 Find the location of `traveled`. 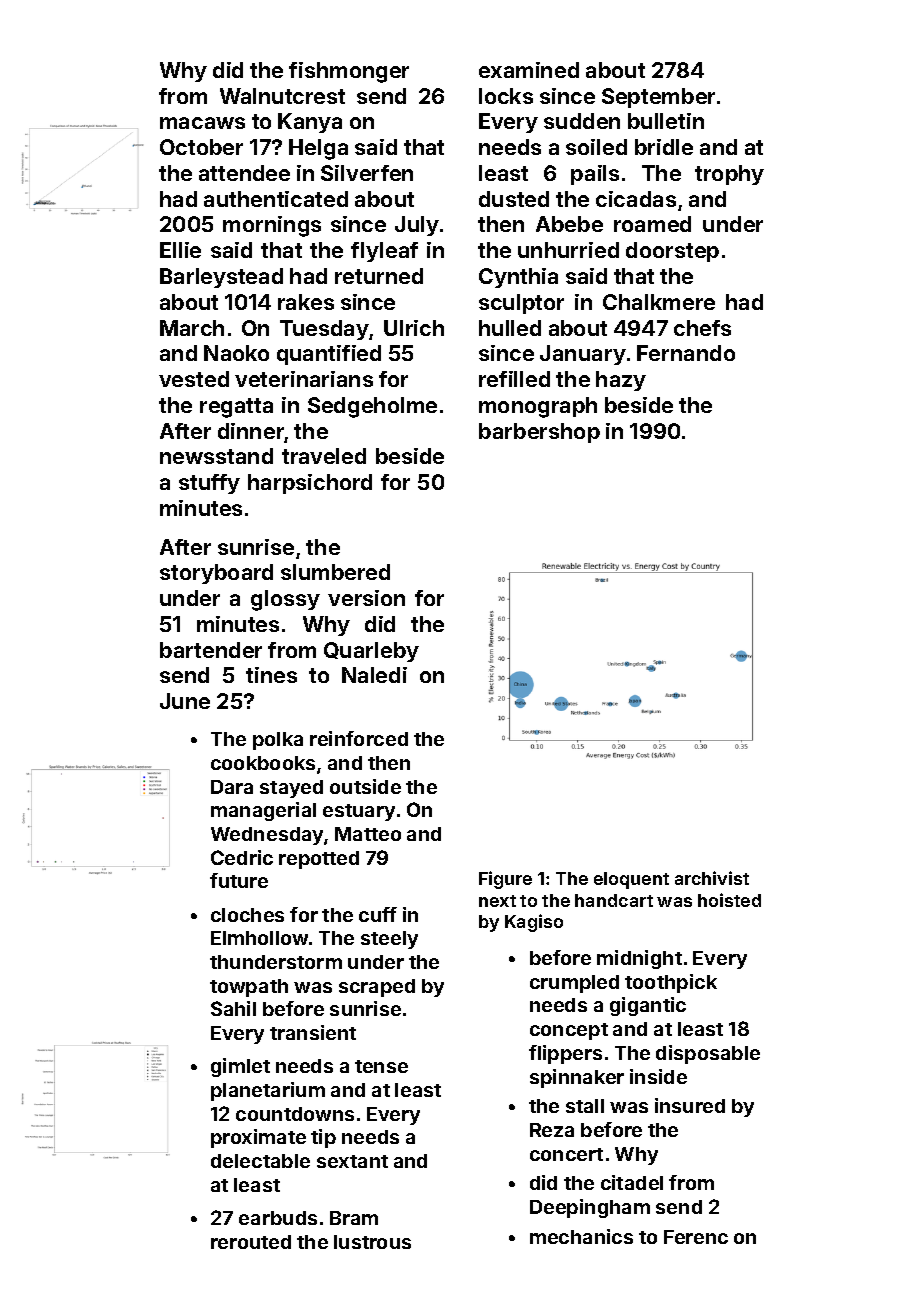

traveled is located at coordinates (324, 456).
